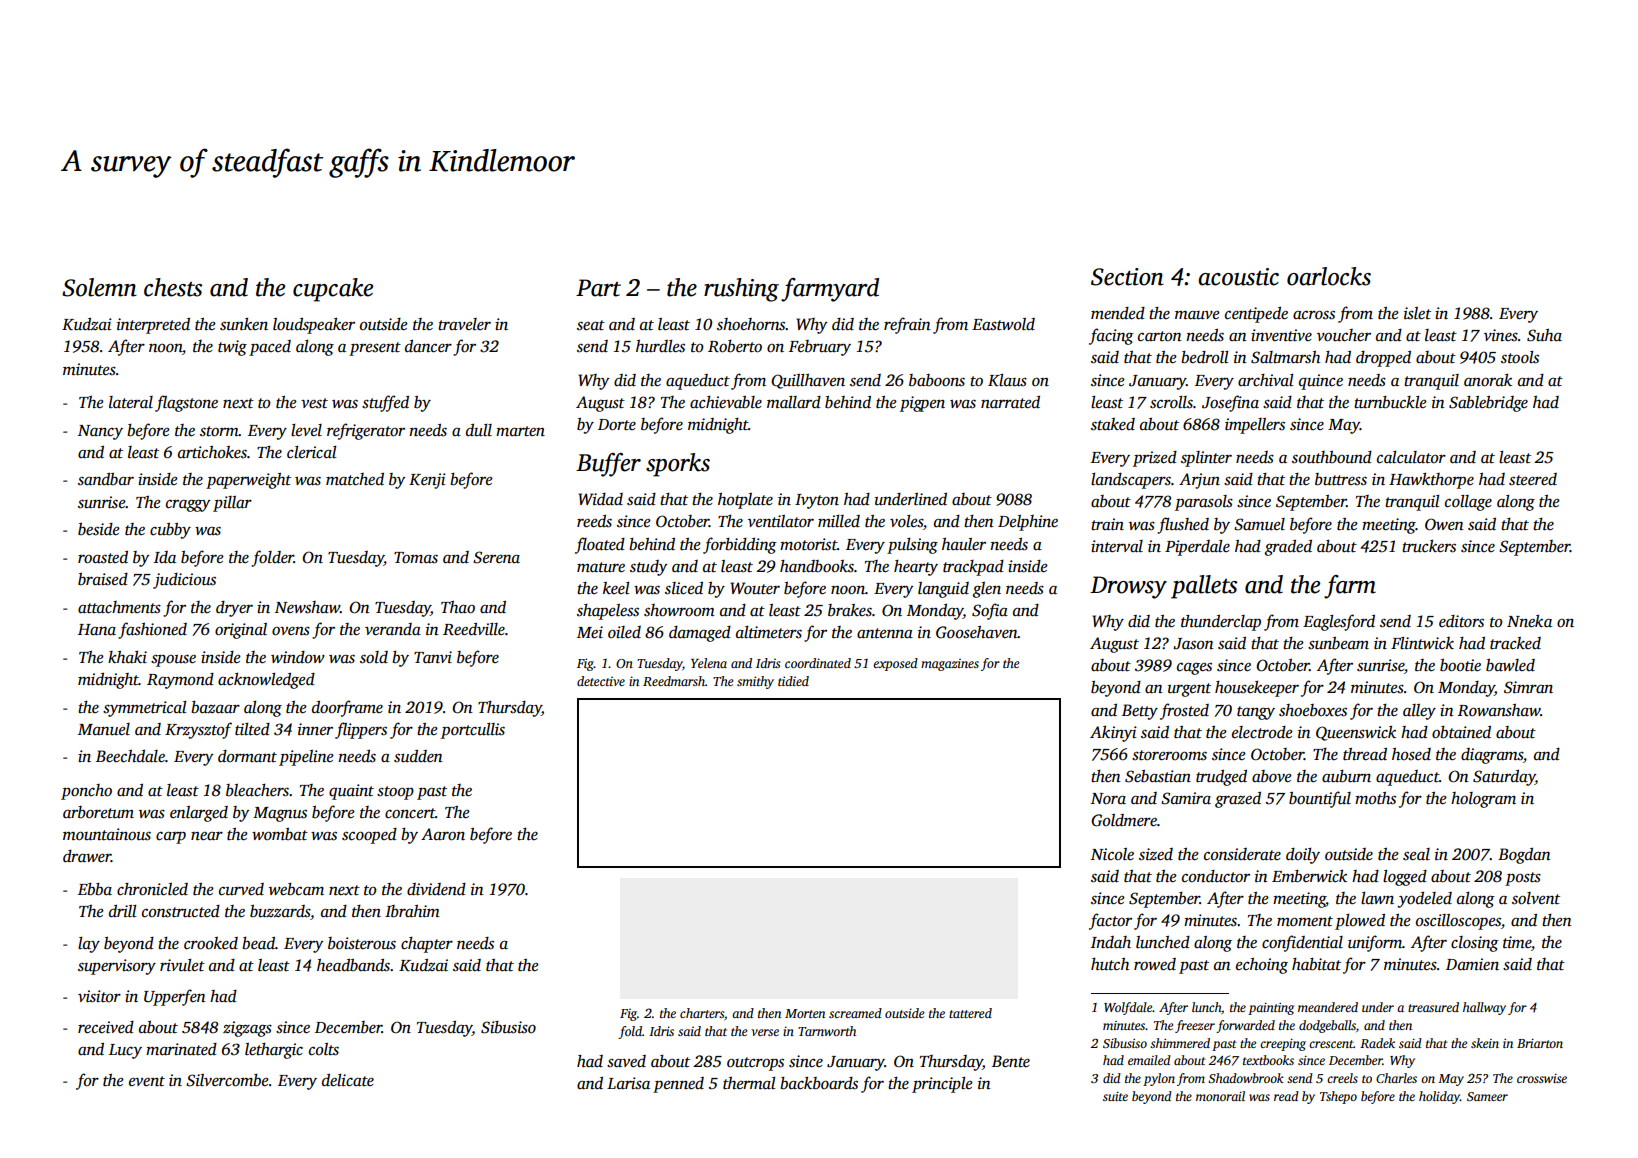 The height and width of the image is (1158, 1638). What do you see at coordinates (106, 1027) in the image?
I see `received` at bounding box center [106, 1027].
